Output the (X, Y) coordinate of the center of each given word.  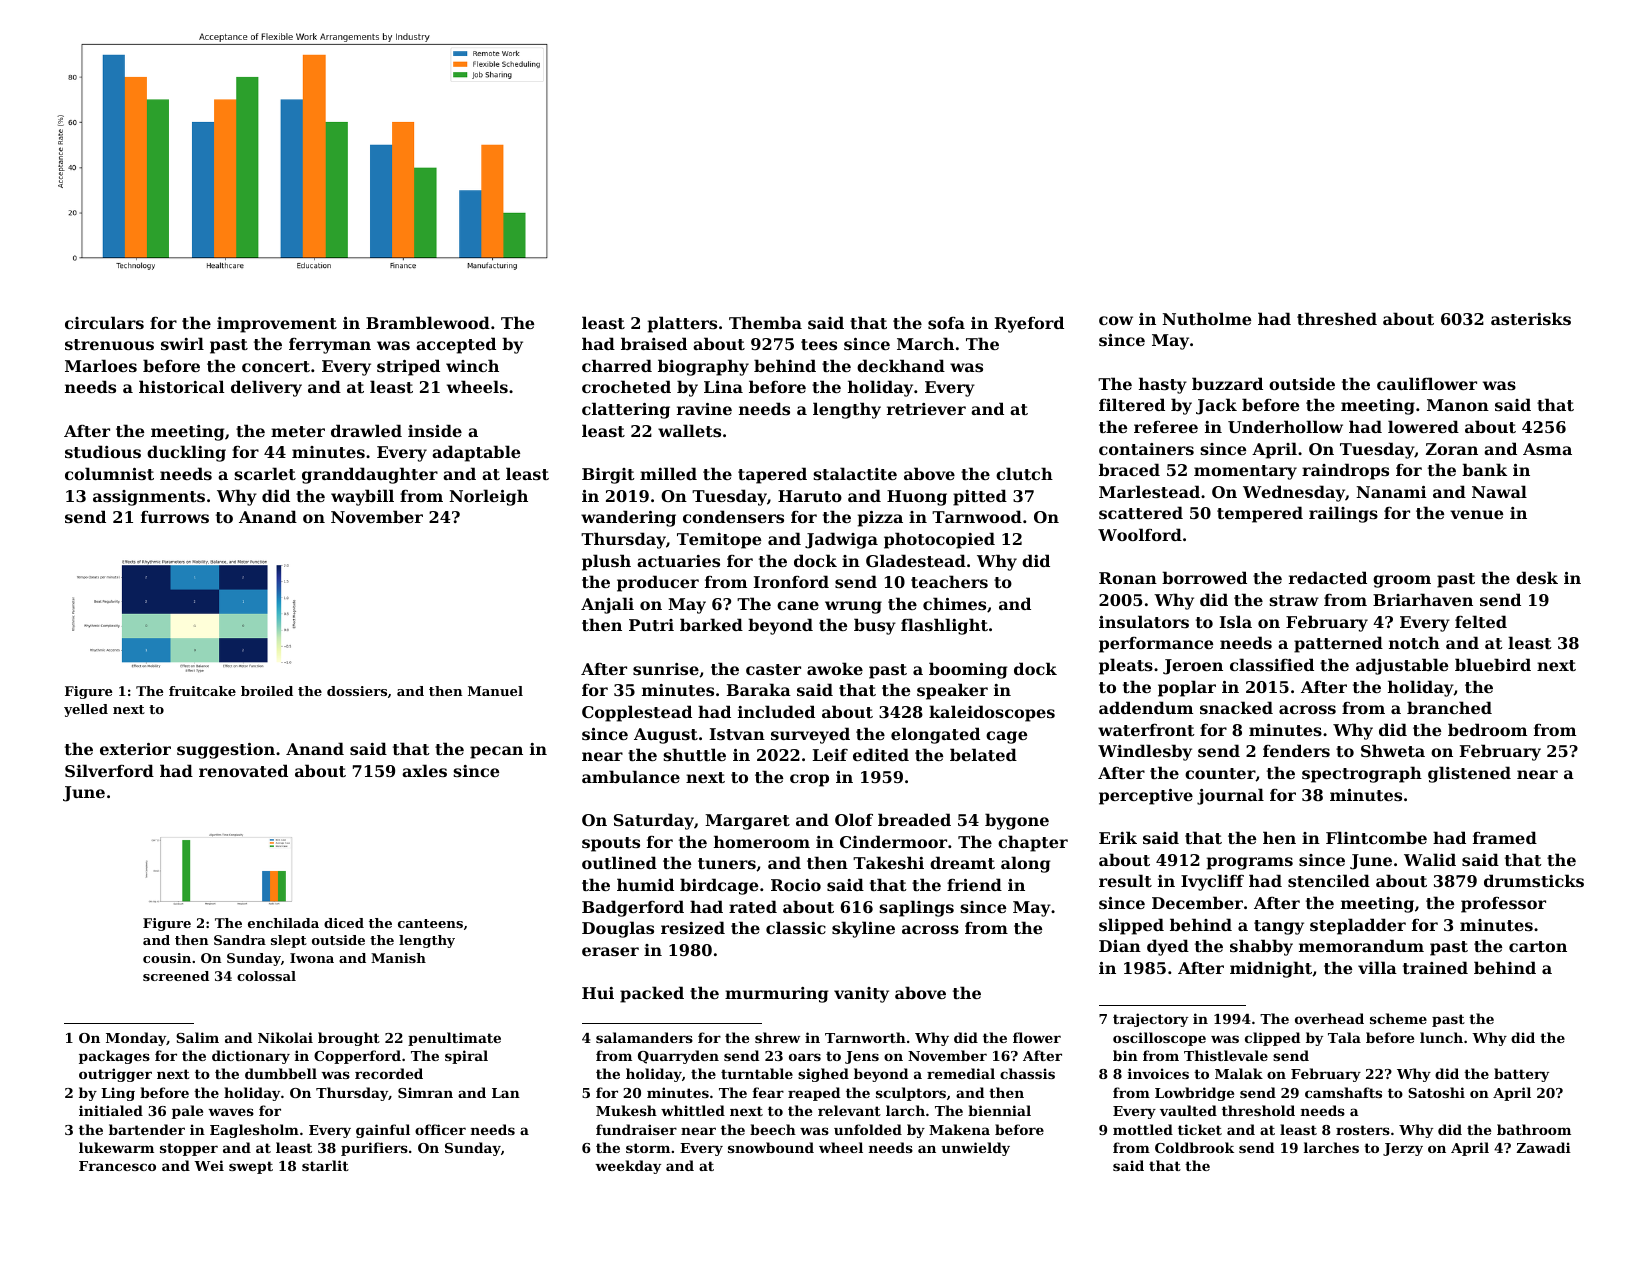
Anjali (607, 605)
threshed (1337, 318)
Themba (765, 322)
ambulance (631, 776)
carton (1538, 946)
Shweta (1393, 750)
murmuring (776, 995)
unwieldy (975, 1149)
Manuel (495, 691)
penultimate (454, 1039)
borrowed (1204, 577)
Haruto (810, 496)
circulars (104, 322)
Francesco (117, 1166)
